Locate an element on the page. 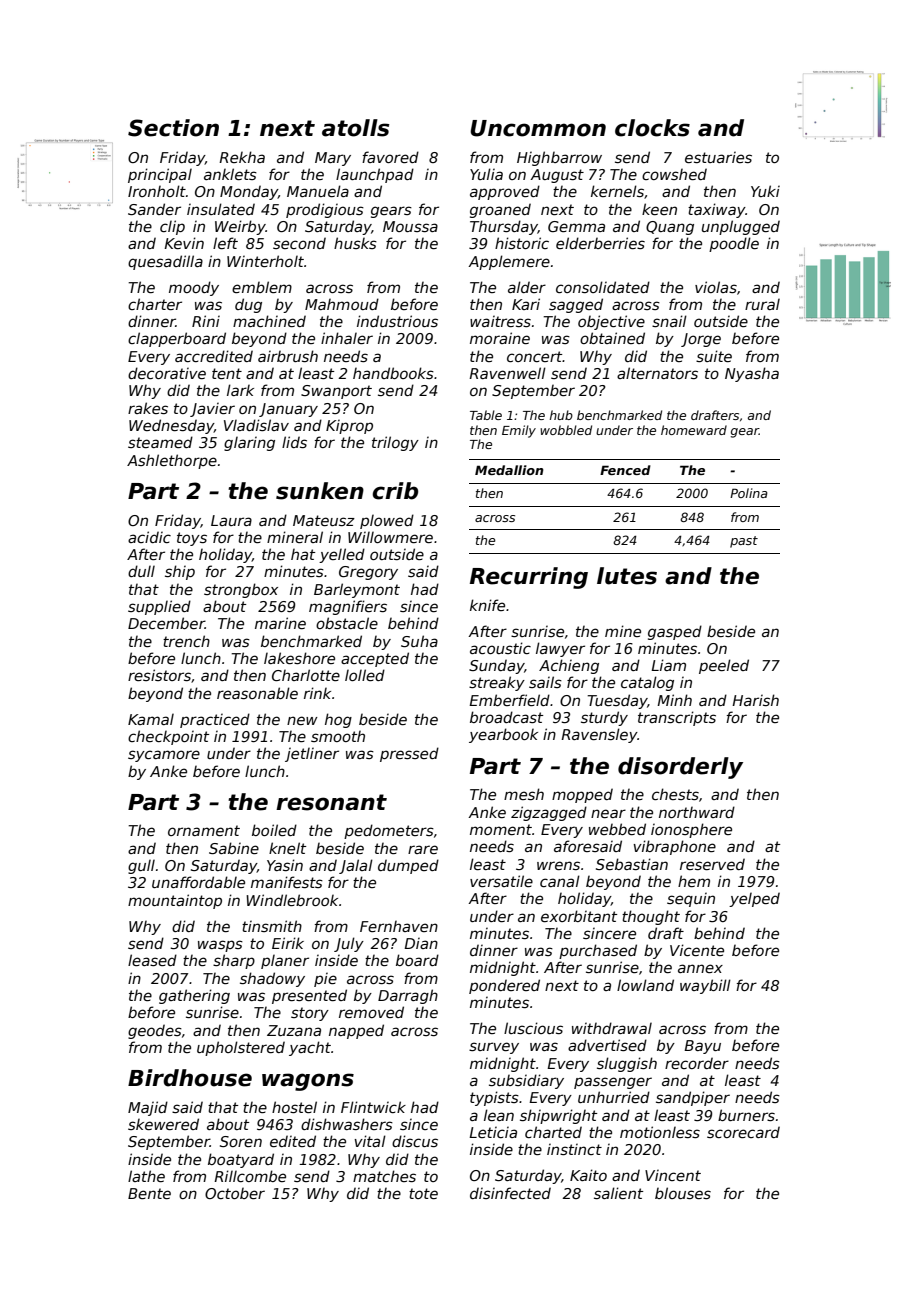 The width and height of the document is (908, 1316). upholstered is located at coordinates (241, 1048).
